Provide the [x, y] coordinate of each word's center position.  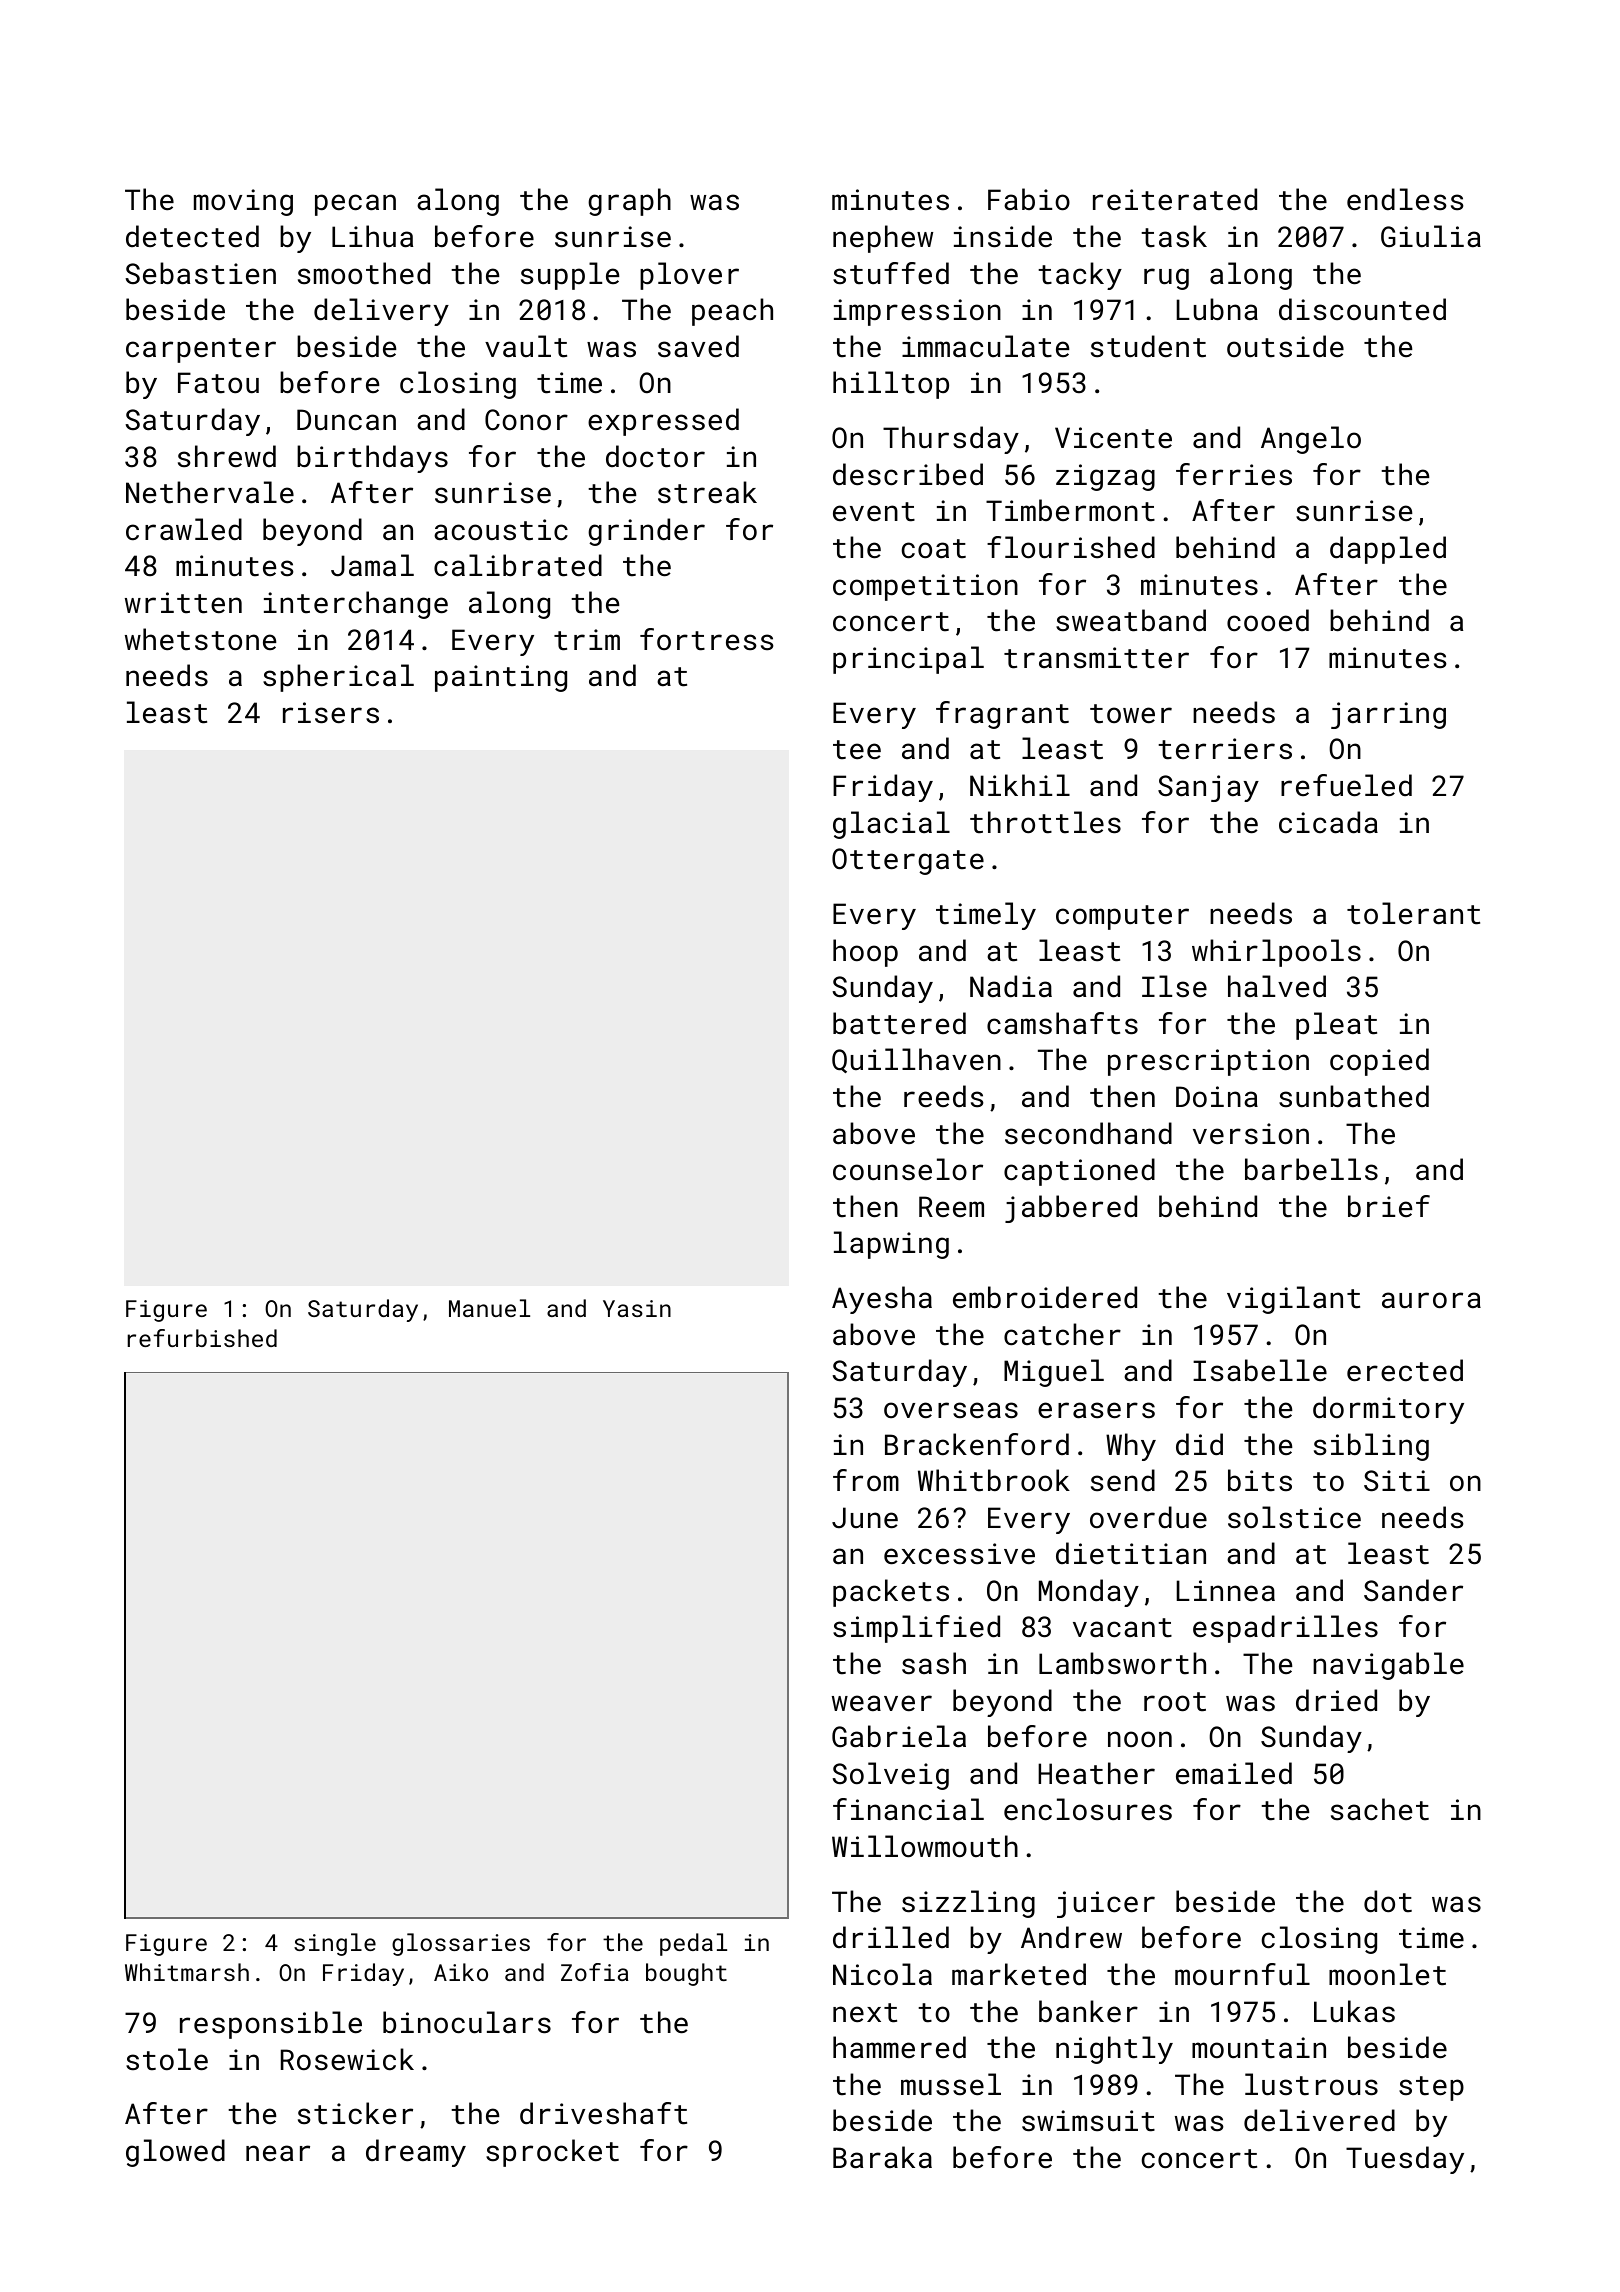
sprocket [552, 2153]
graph [629, 202]
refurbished [202, 1338]
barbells [1311, 1169]
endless [1405, 199]
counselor [908, 1169]
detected [192, 236]
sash [934, 1663]
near [278, 2153]
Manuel [489, 1308]
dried [1336, 1700]
